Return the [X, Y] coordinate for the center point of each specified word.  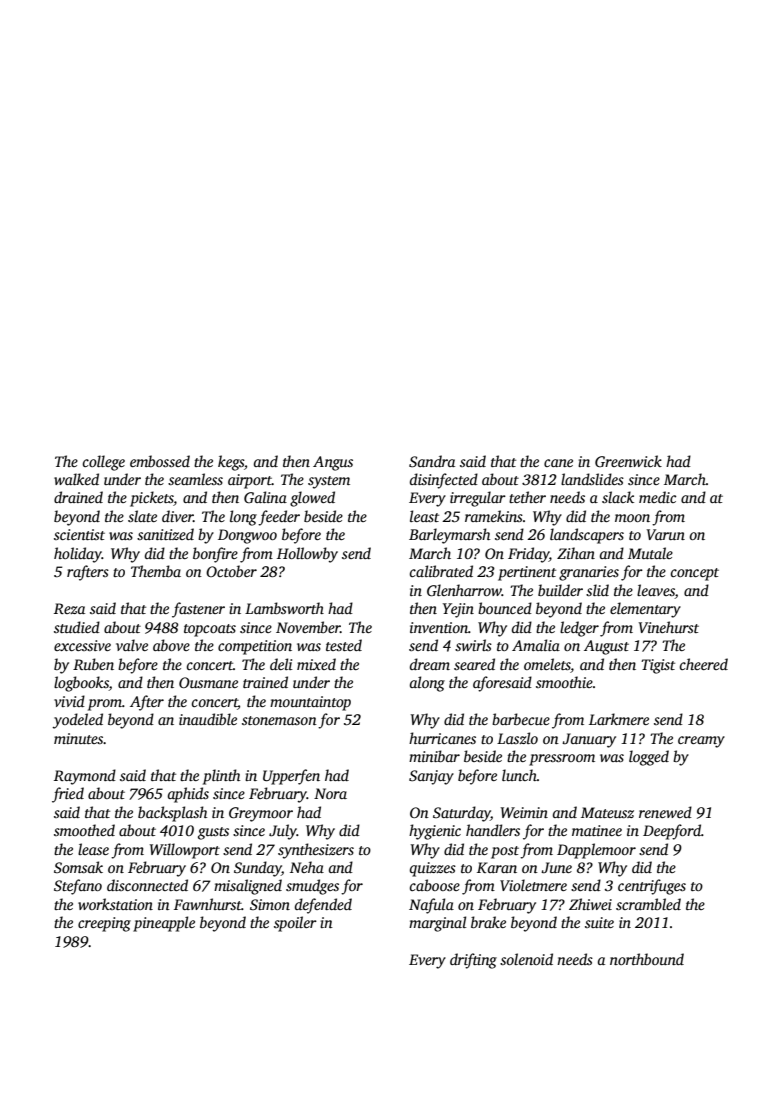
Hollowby [307, 555]
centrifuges [652, 887]
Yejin [458, 610]
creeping [104, 924]
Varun [666, 534]
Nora [330, 793]
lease [93, 849]
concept [695, 574]
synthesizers [316, 851]
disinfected [444, 481]
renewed [665, 812]
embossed [160, 461]
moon [632, 518]
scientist [79, 534]
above [171, 645]
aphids [188, 795]
